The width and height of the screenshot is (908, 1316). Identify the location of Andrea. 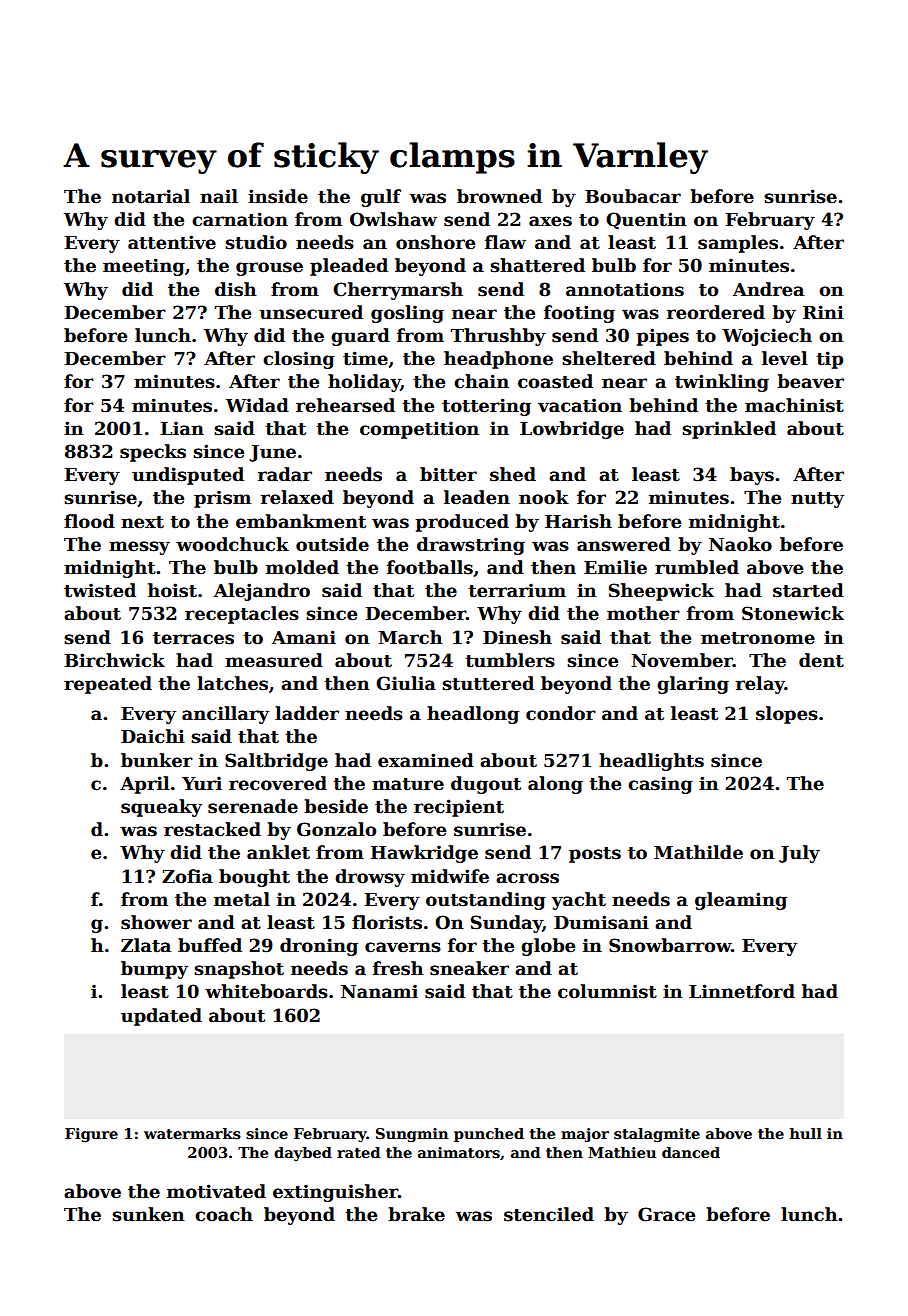
(768, 289).
